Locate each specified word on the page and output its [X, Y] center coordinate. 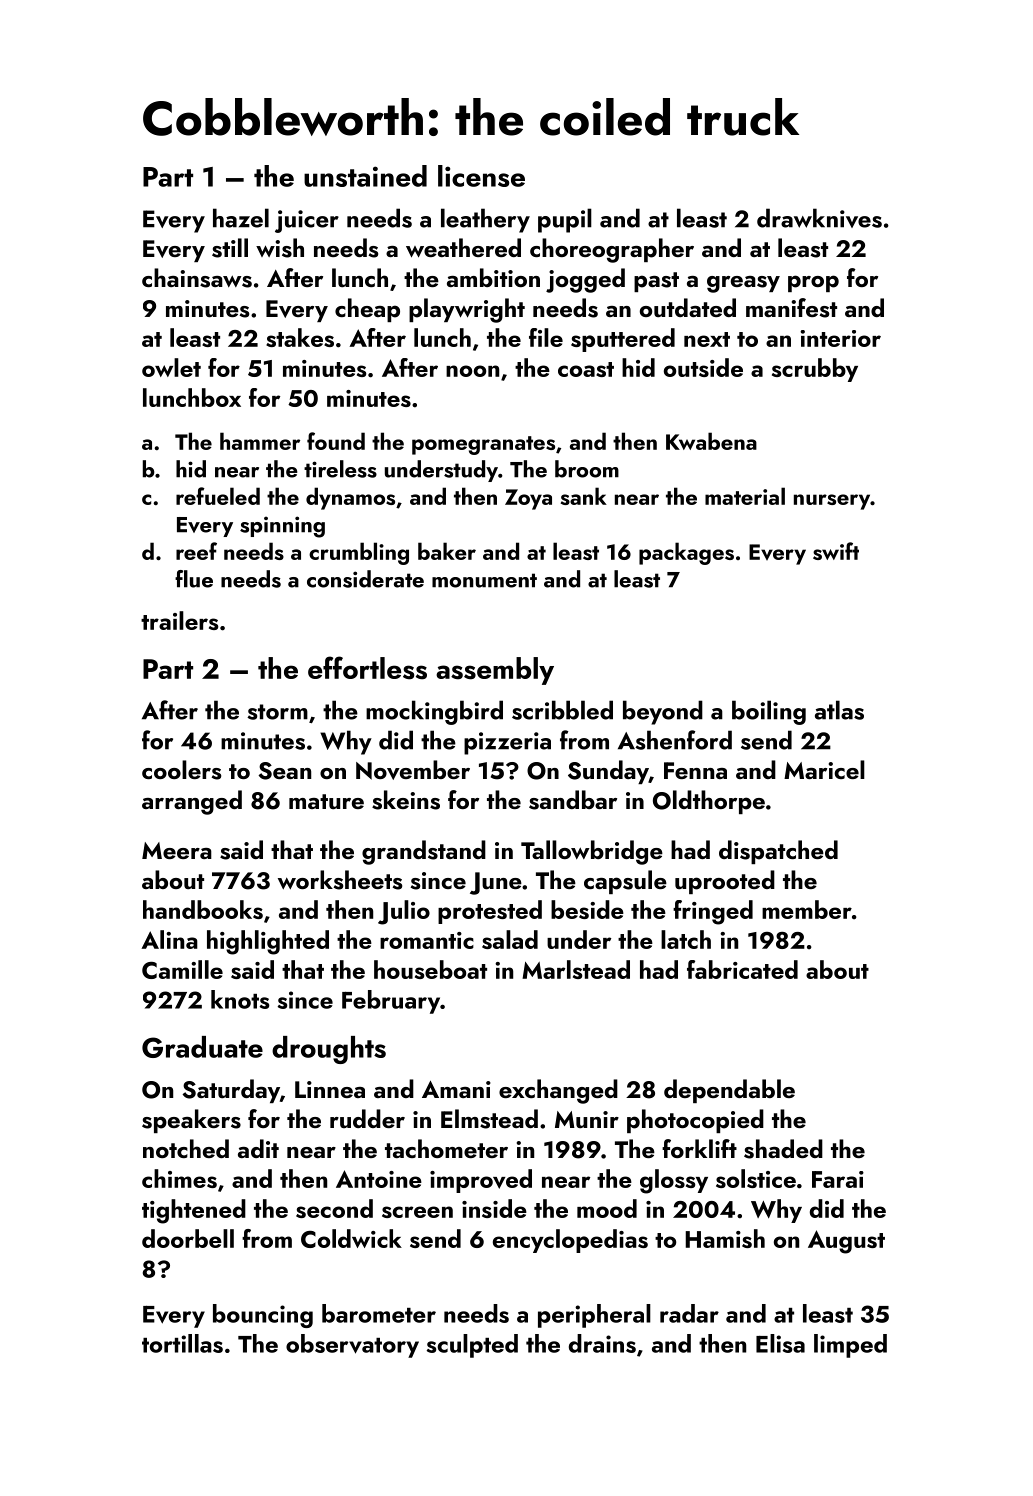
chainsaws [197, 278]
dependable [729, 1091]
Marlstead [576, 969]
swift [836, 551]
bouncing [263, 1316]
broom [587, 469]
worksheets [340, 880]
